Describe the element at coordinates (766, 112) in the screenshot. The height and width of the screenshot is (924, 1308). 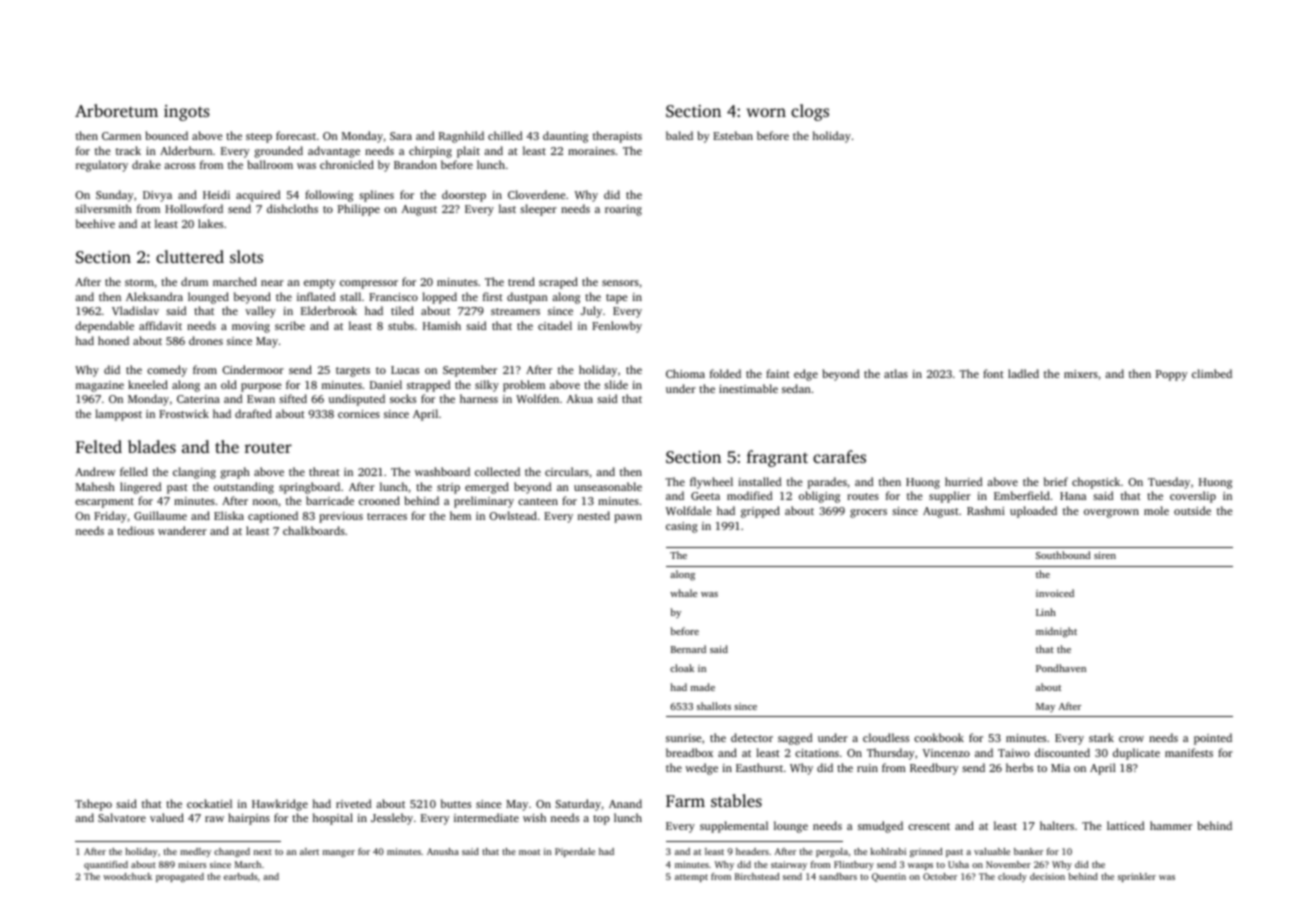
I see `worn` at that location.
